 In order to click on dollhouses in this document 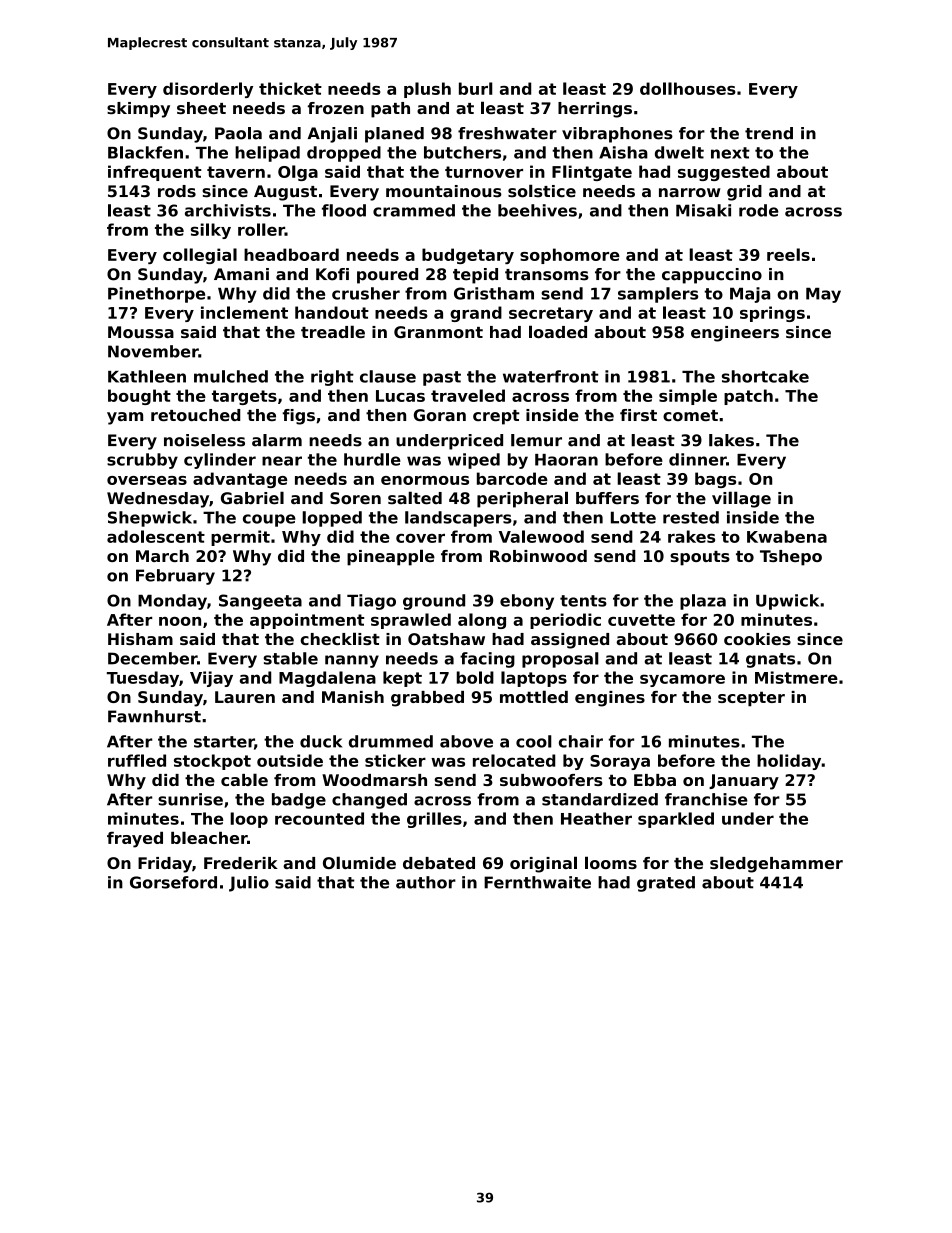, I will do `click(688, 88)`.
